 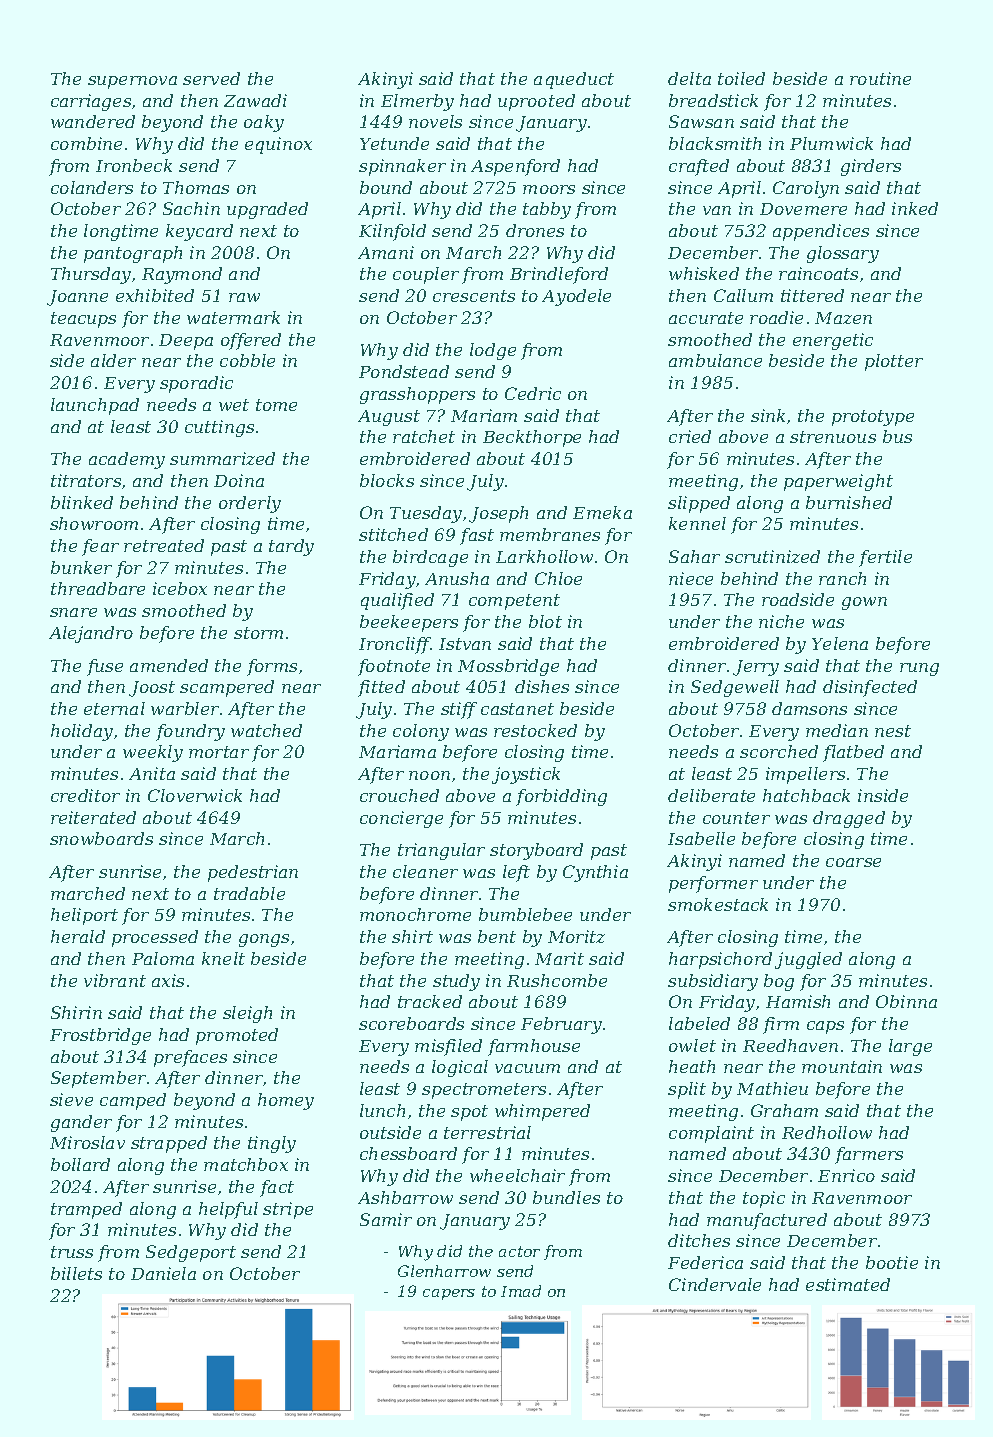 I want to click on Beckthorpe, so click(x=532, y=438).
